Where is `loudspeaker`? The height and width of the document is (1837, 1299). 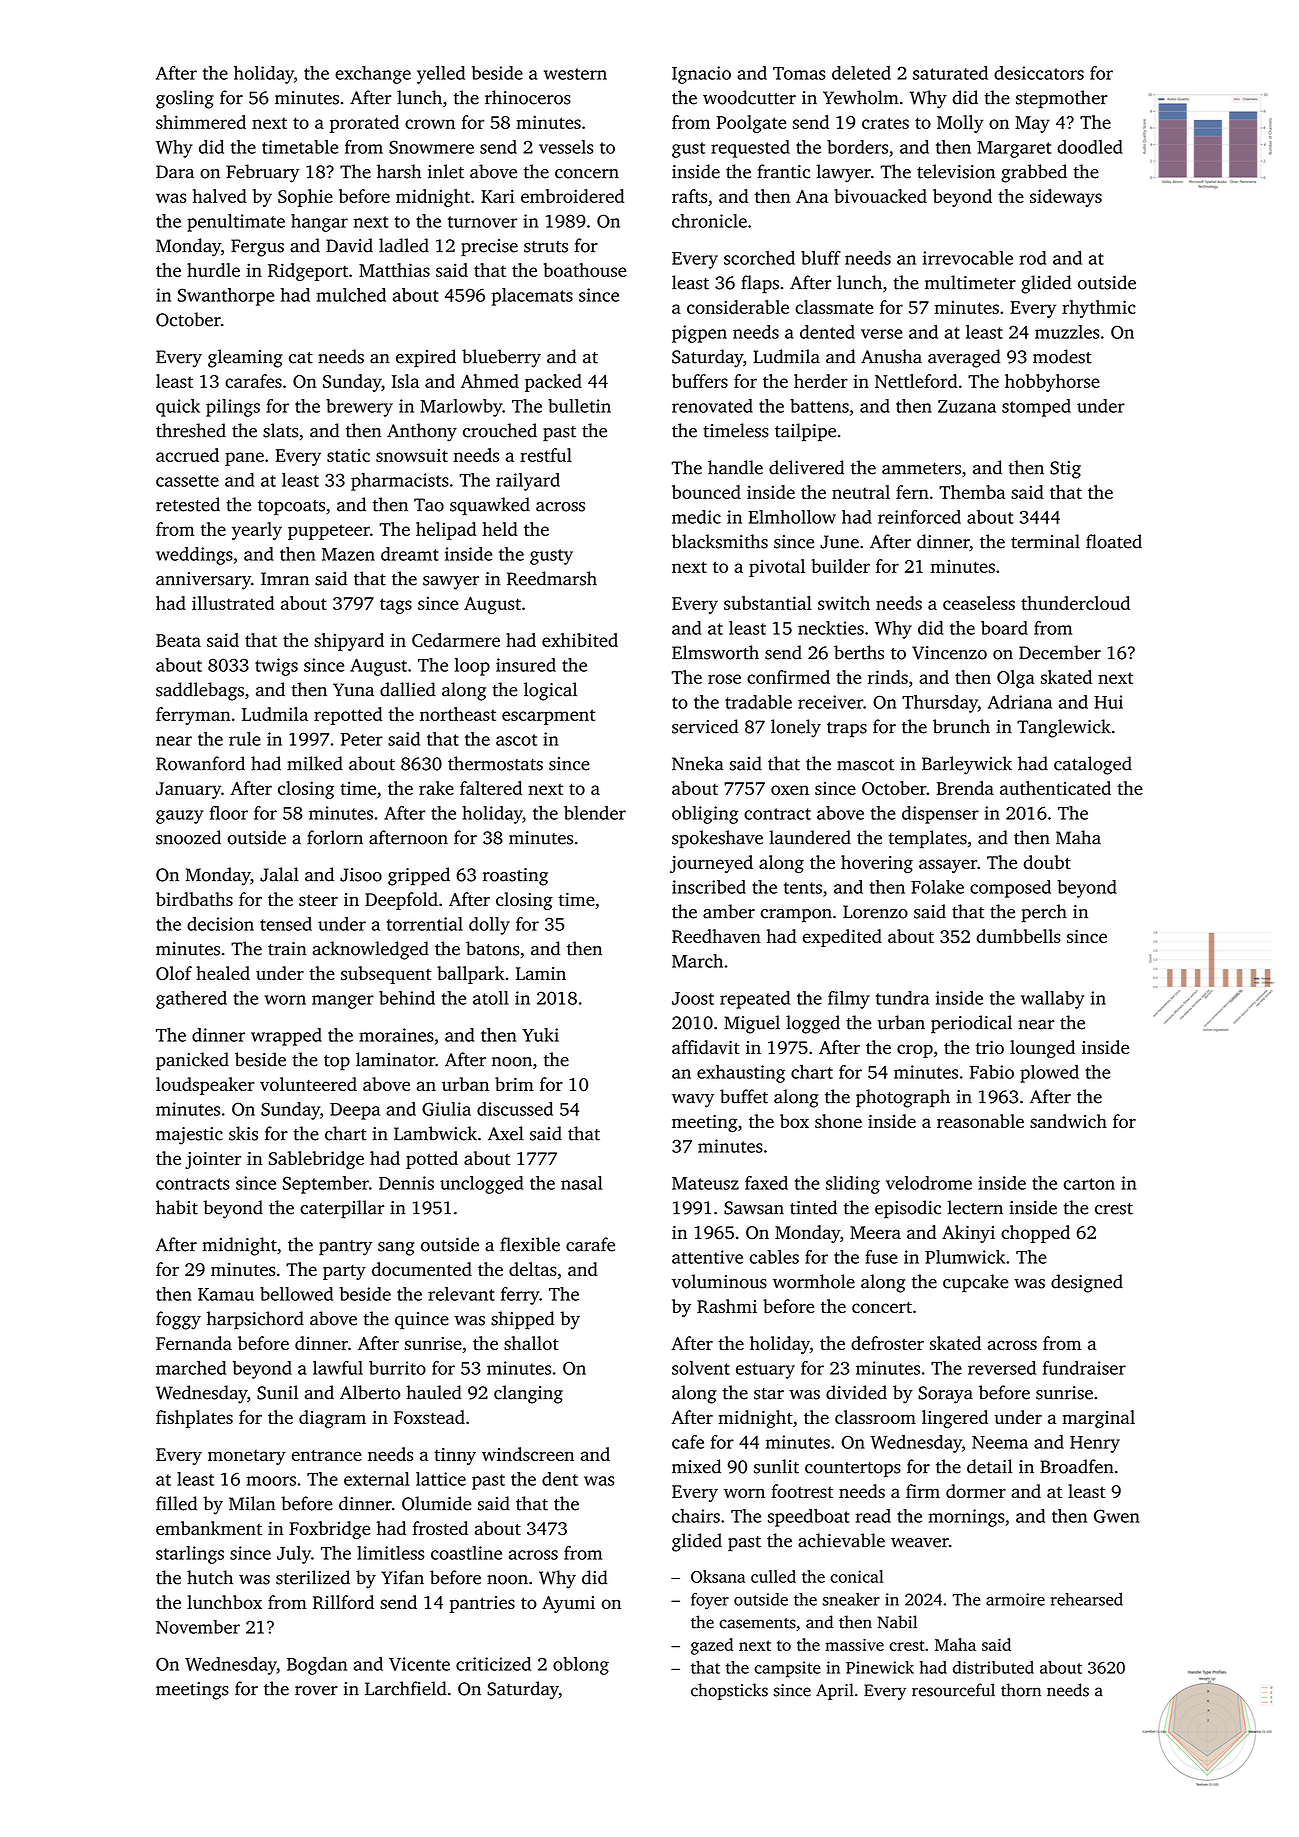
loudspeaker is located at coordinates (205, 1086).
